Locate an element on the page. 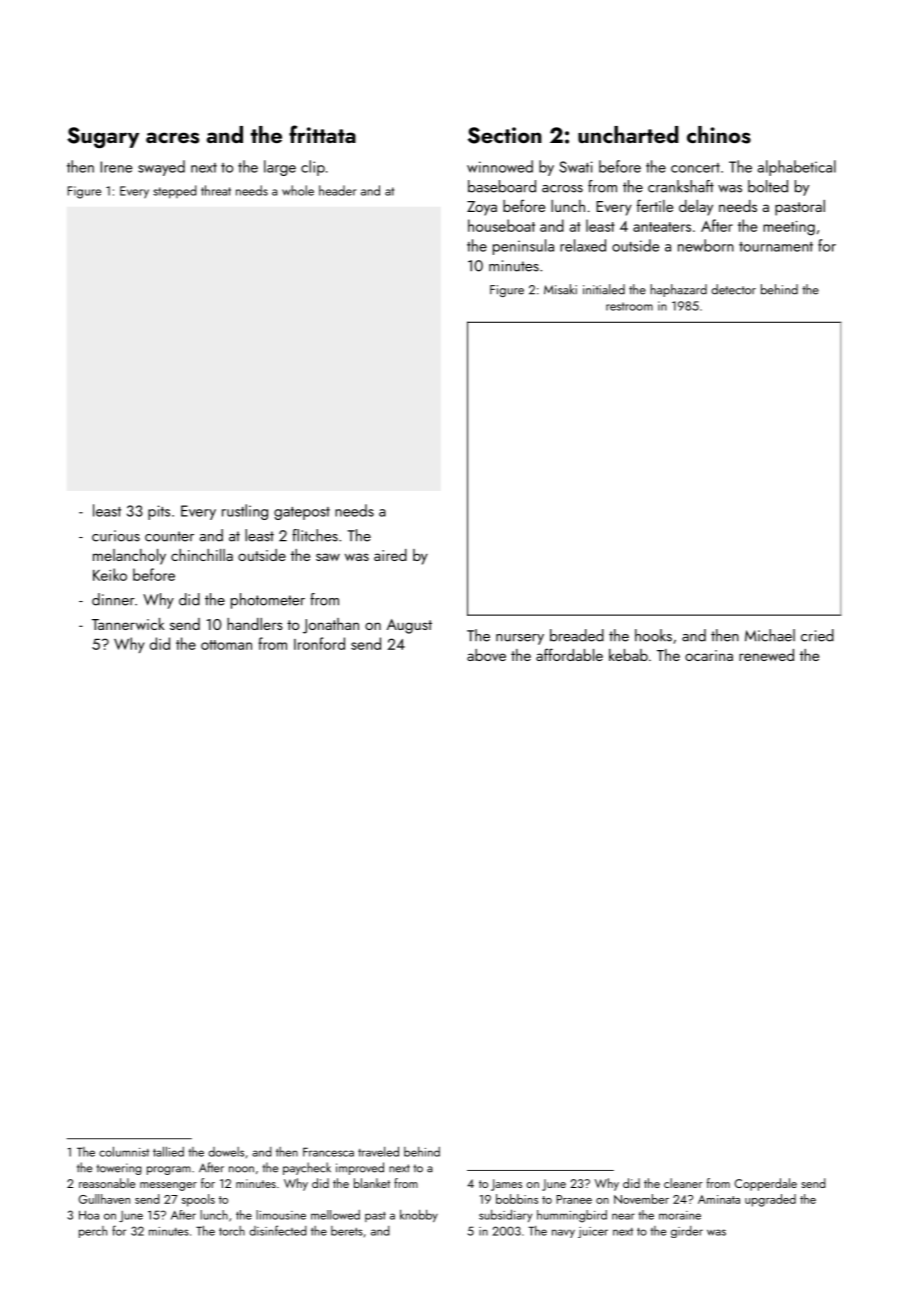 The width and height of the image is (908, 1316). kebab is located at coordinates (628, 655).
